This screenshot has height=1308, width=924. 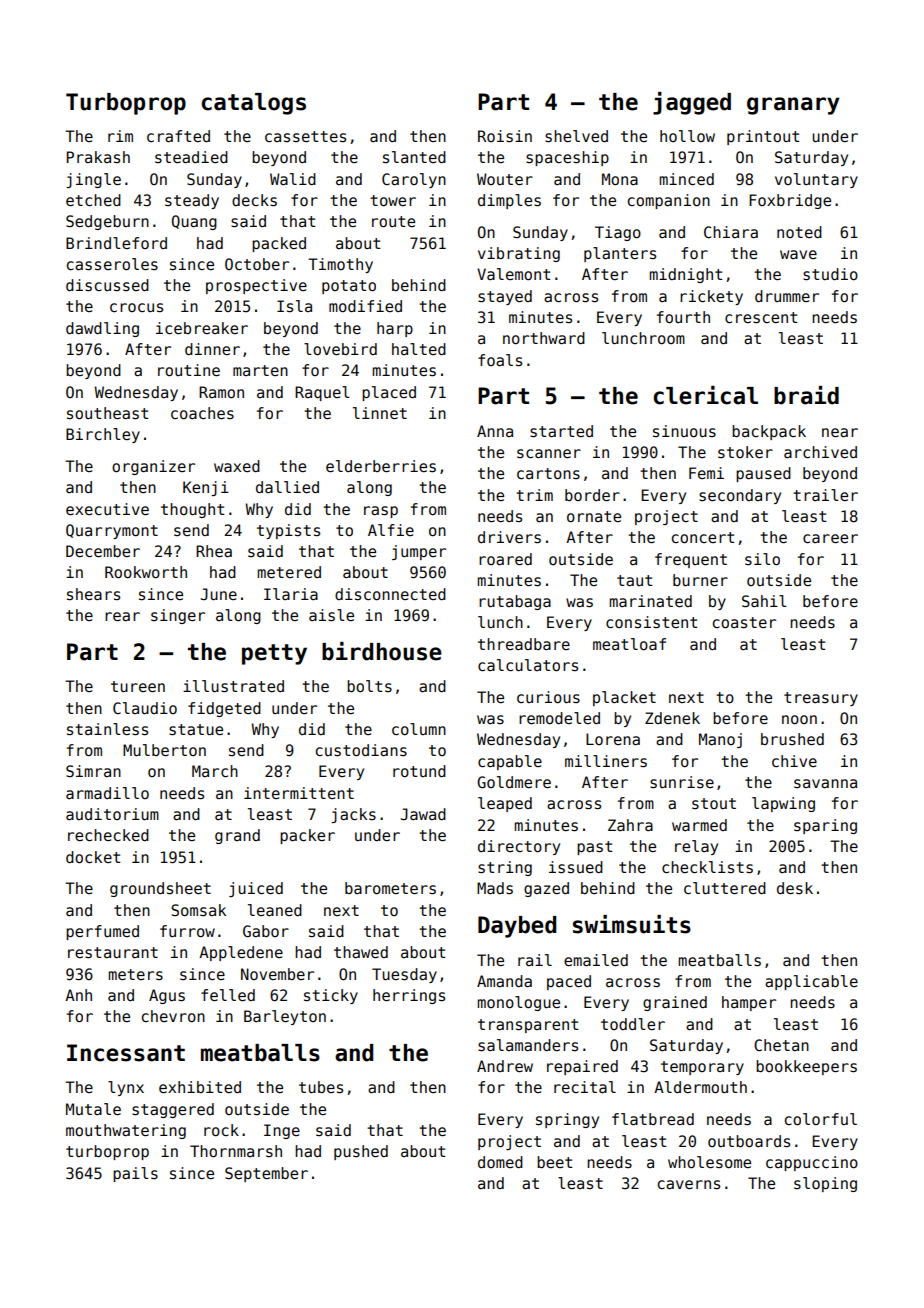 What do you see at coordinates (787, 296) in the screenshot?
I see `drummer` at bounding box center [787, 296].
